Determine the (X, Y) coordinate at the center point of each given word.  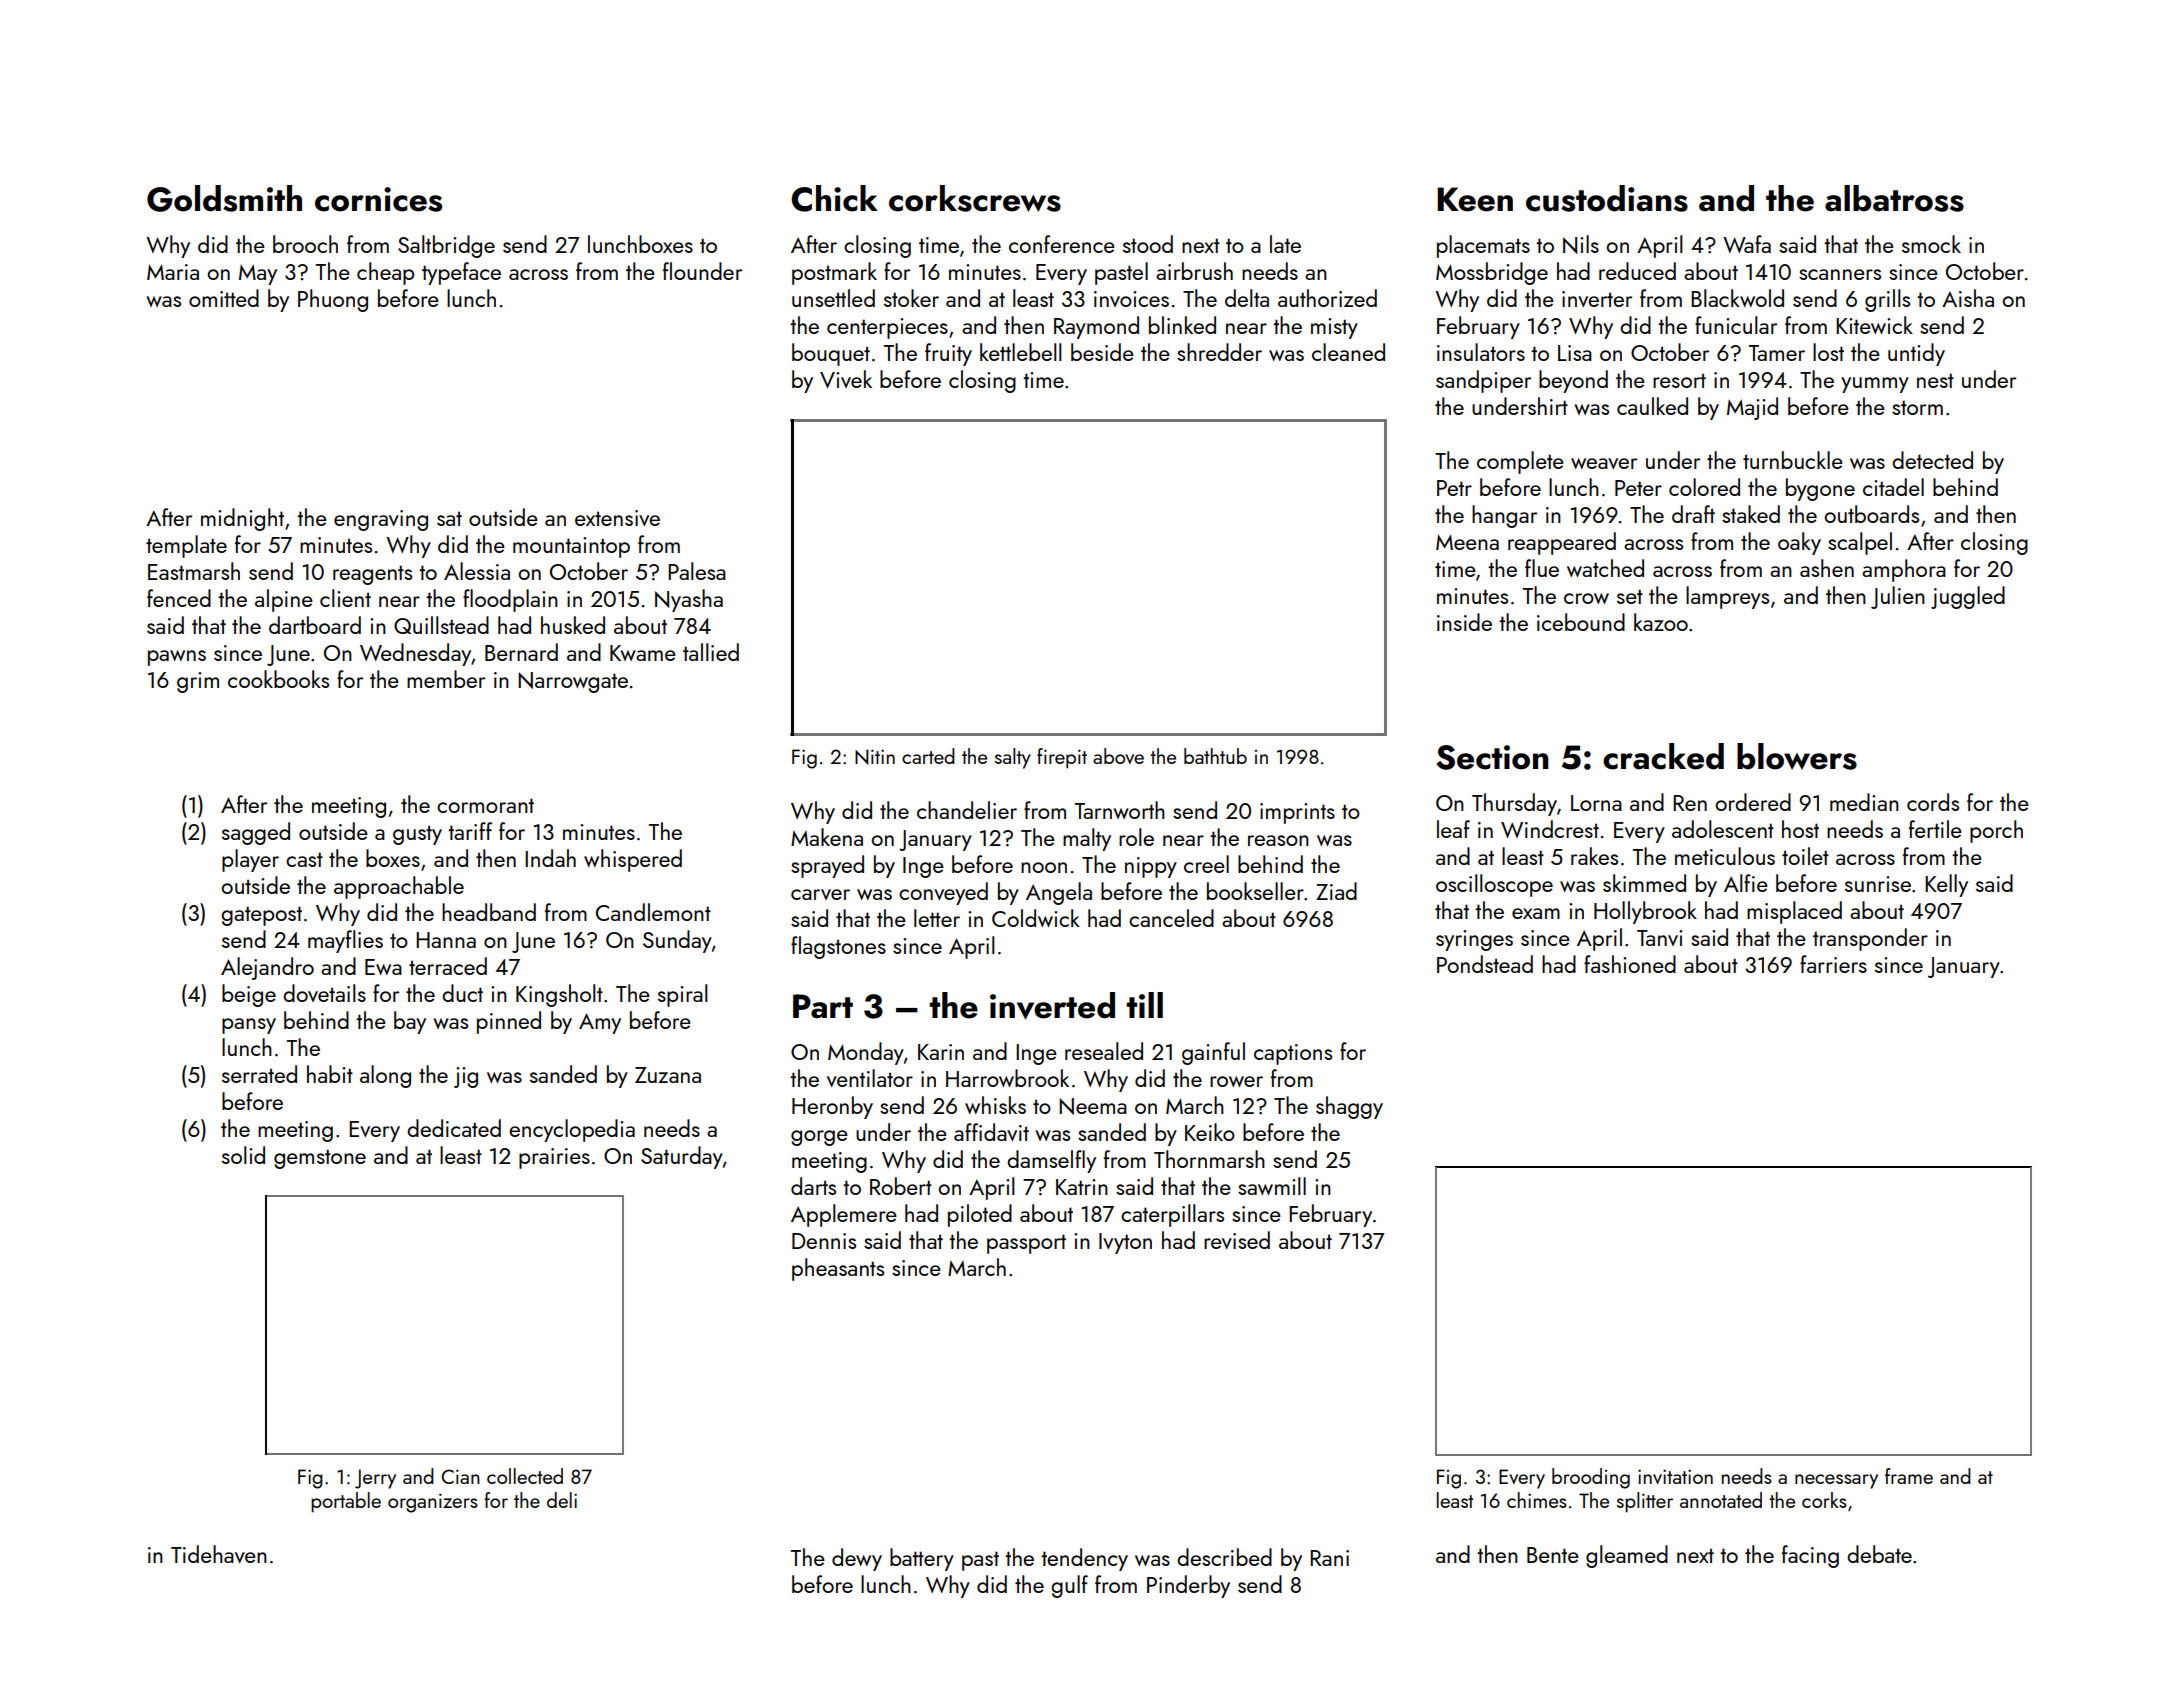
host (1800, 829)
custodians (1607, 198)
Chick (834, 198)
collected (525, 1476)
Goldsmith (224, 198)
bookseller (1255, 891)
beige (249, 995)
